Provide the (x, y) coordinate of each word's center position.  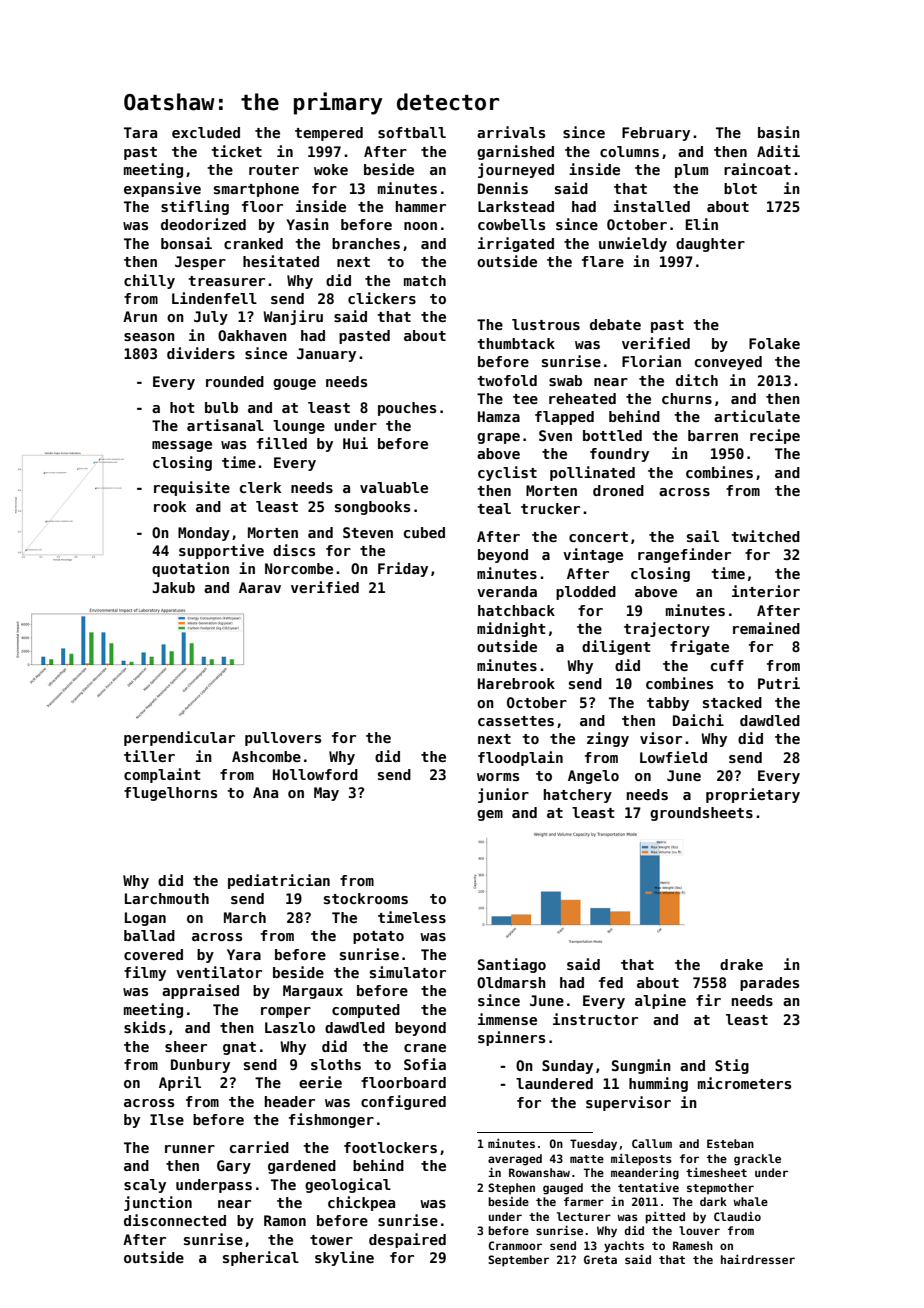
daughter (710, 245)
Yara (244, 954)
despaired (407, 1240)
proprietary (753, 795)
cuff (727, 665)
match (425, 280)
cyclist (507, 473)
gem (490, 815)
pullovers (283, 739)
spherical (261, 1258)
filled (282, 443)
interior (766, 591)
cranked (253, 243)
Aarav (260, 587)
